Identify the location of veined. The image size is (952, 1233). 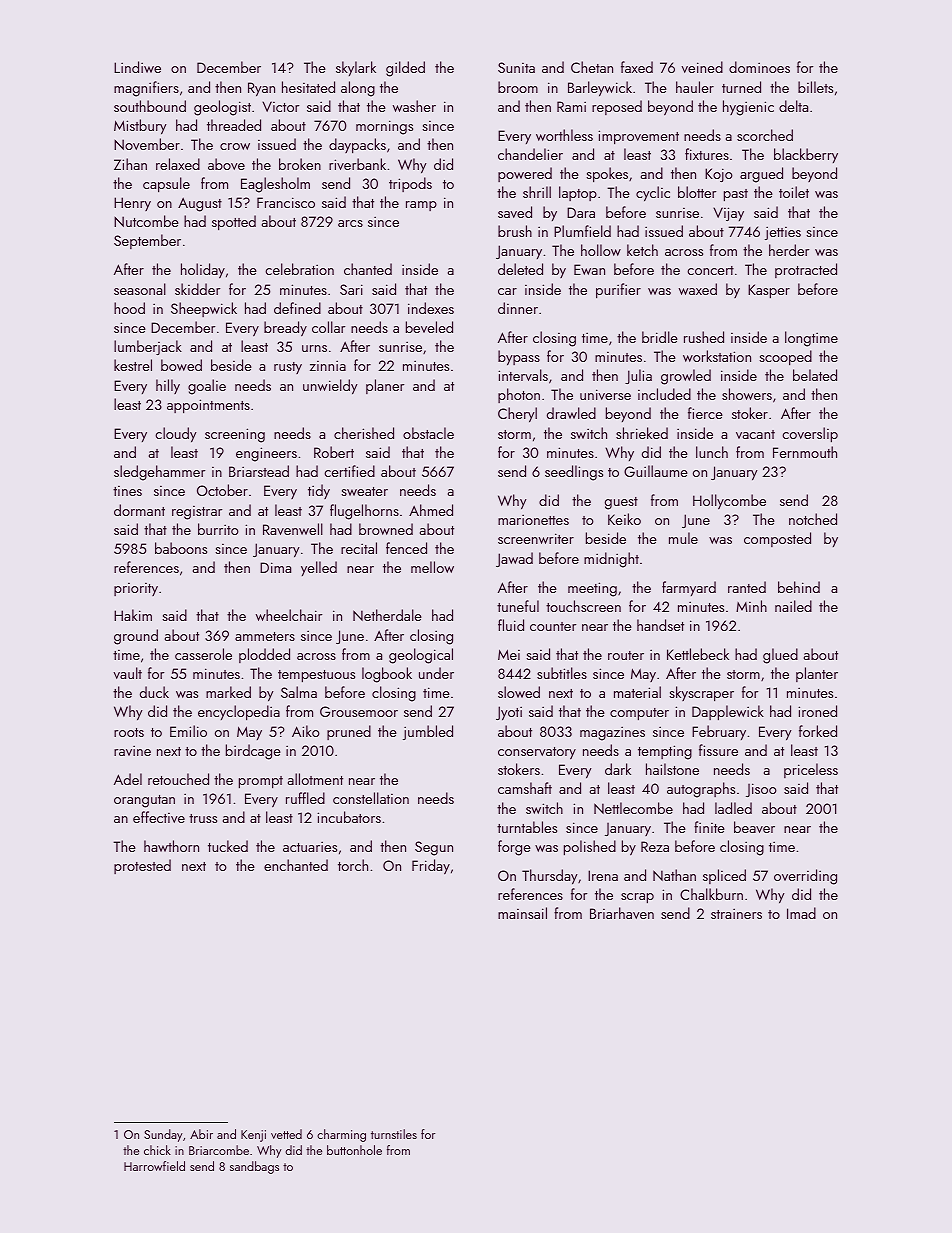
(702, 67).
